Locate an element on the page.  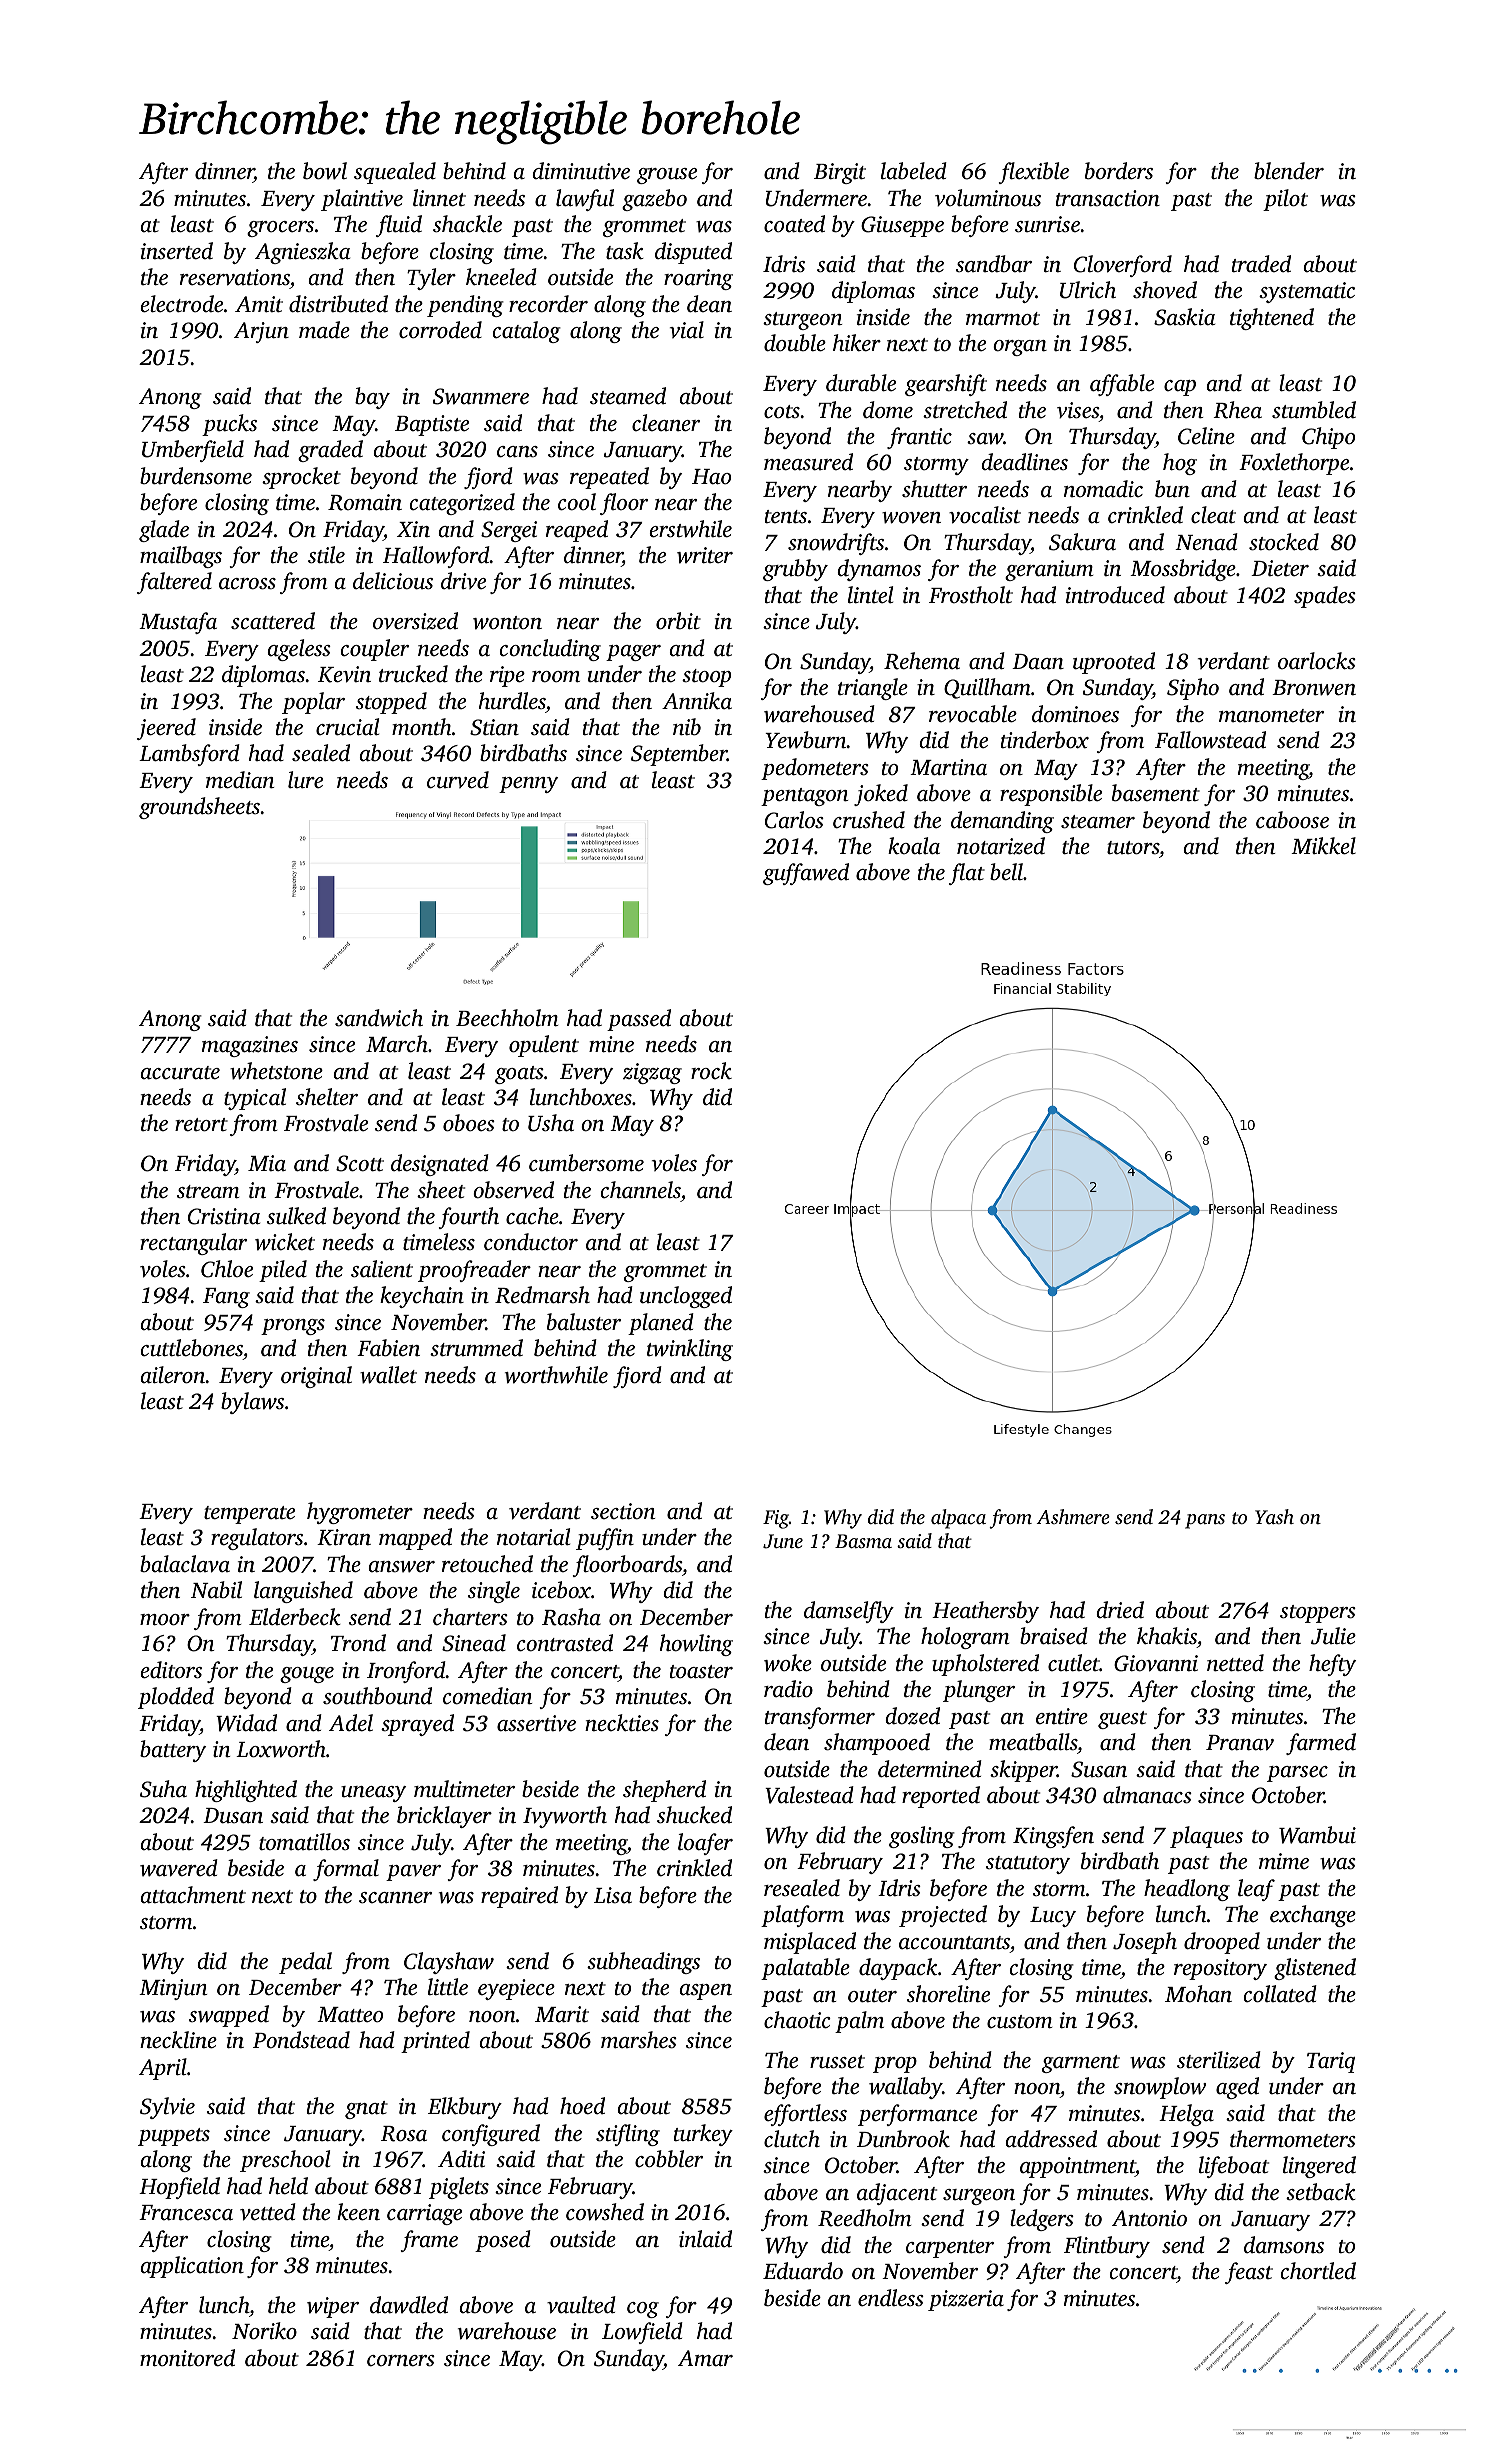
Amar is located at coordinates (705, 2358).
